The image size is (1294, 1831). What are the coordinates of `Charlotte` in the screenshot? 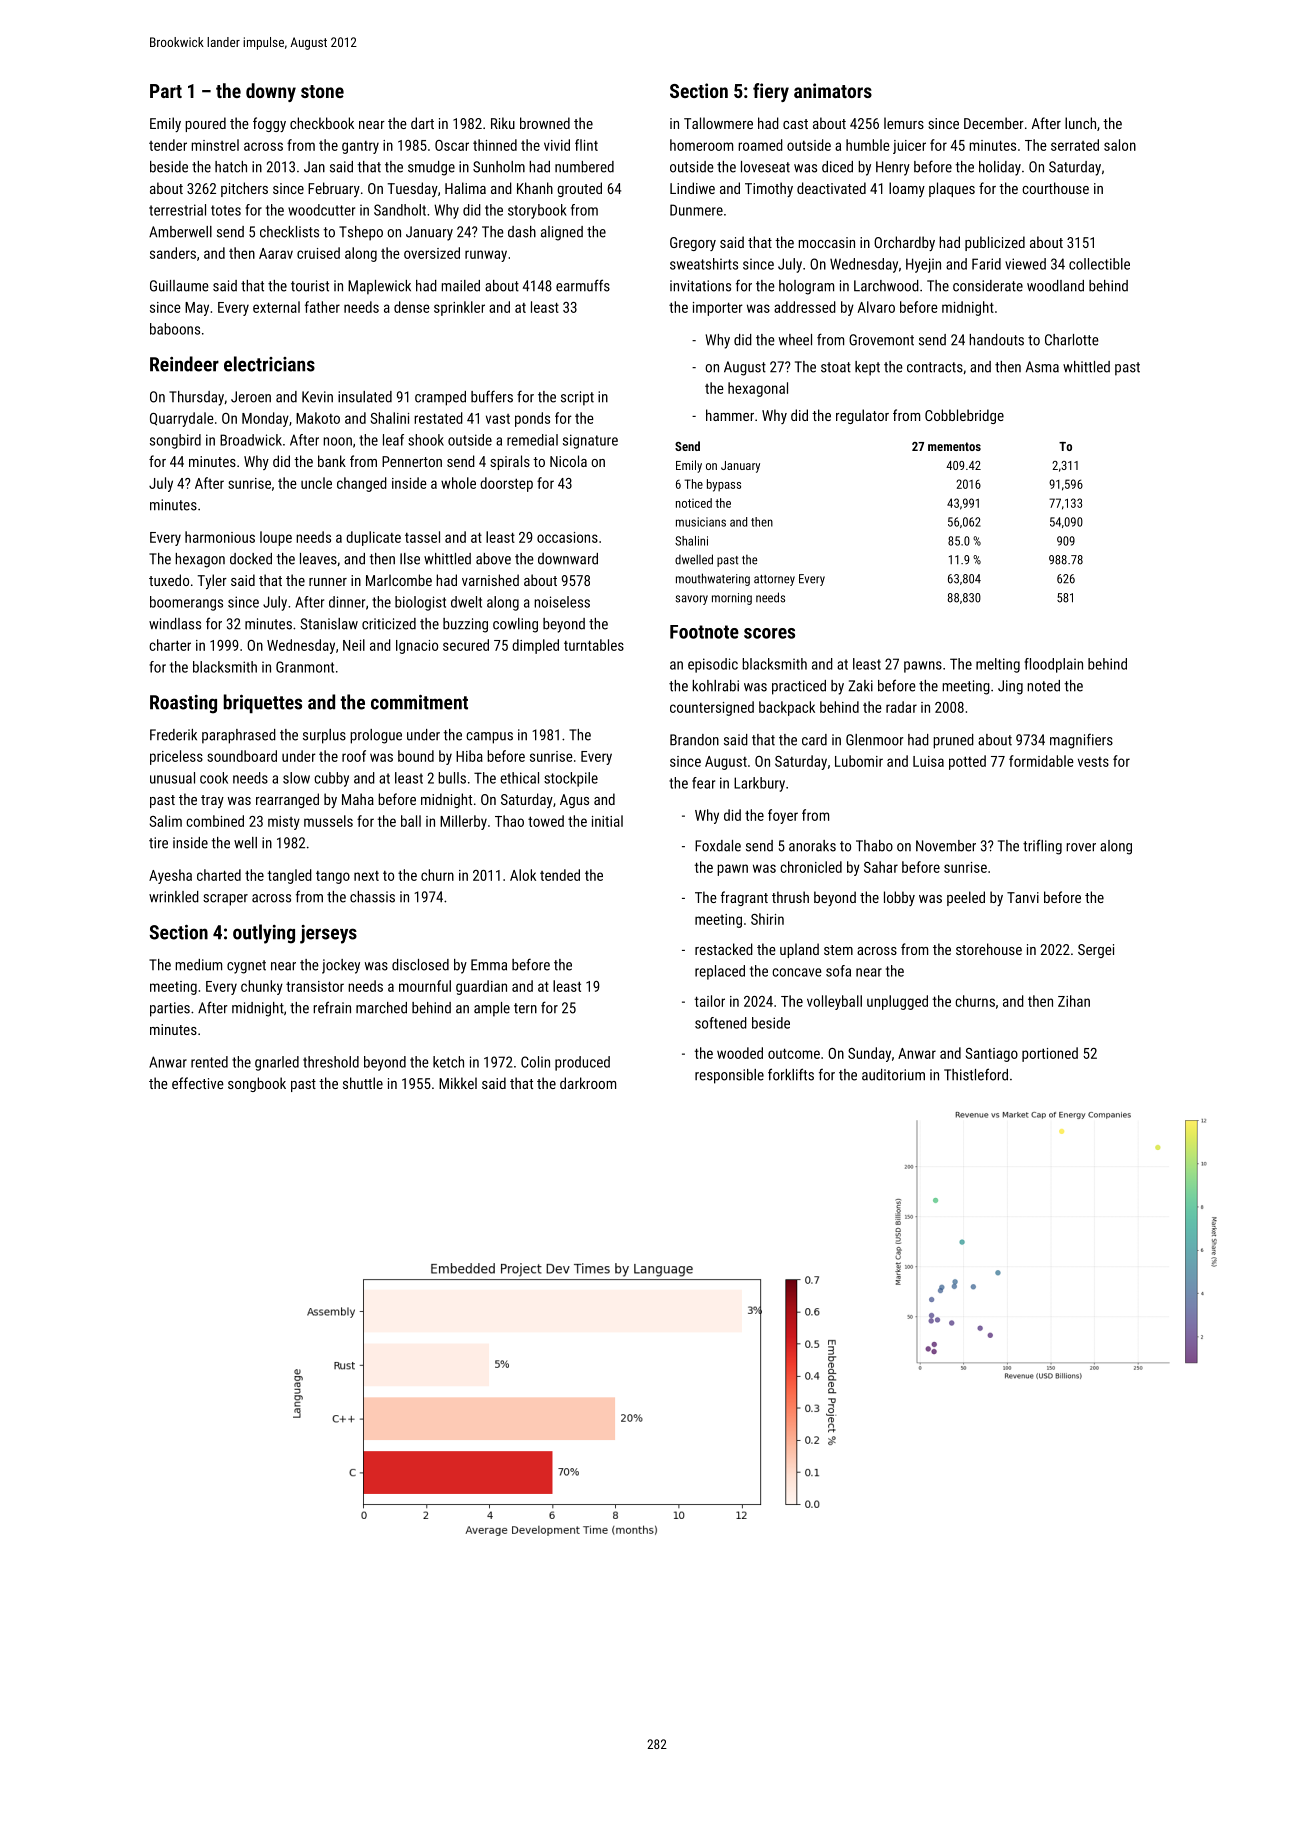 It's located at (1072, 340).
